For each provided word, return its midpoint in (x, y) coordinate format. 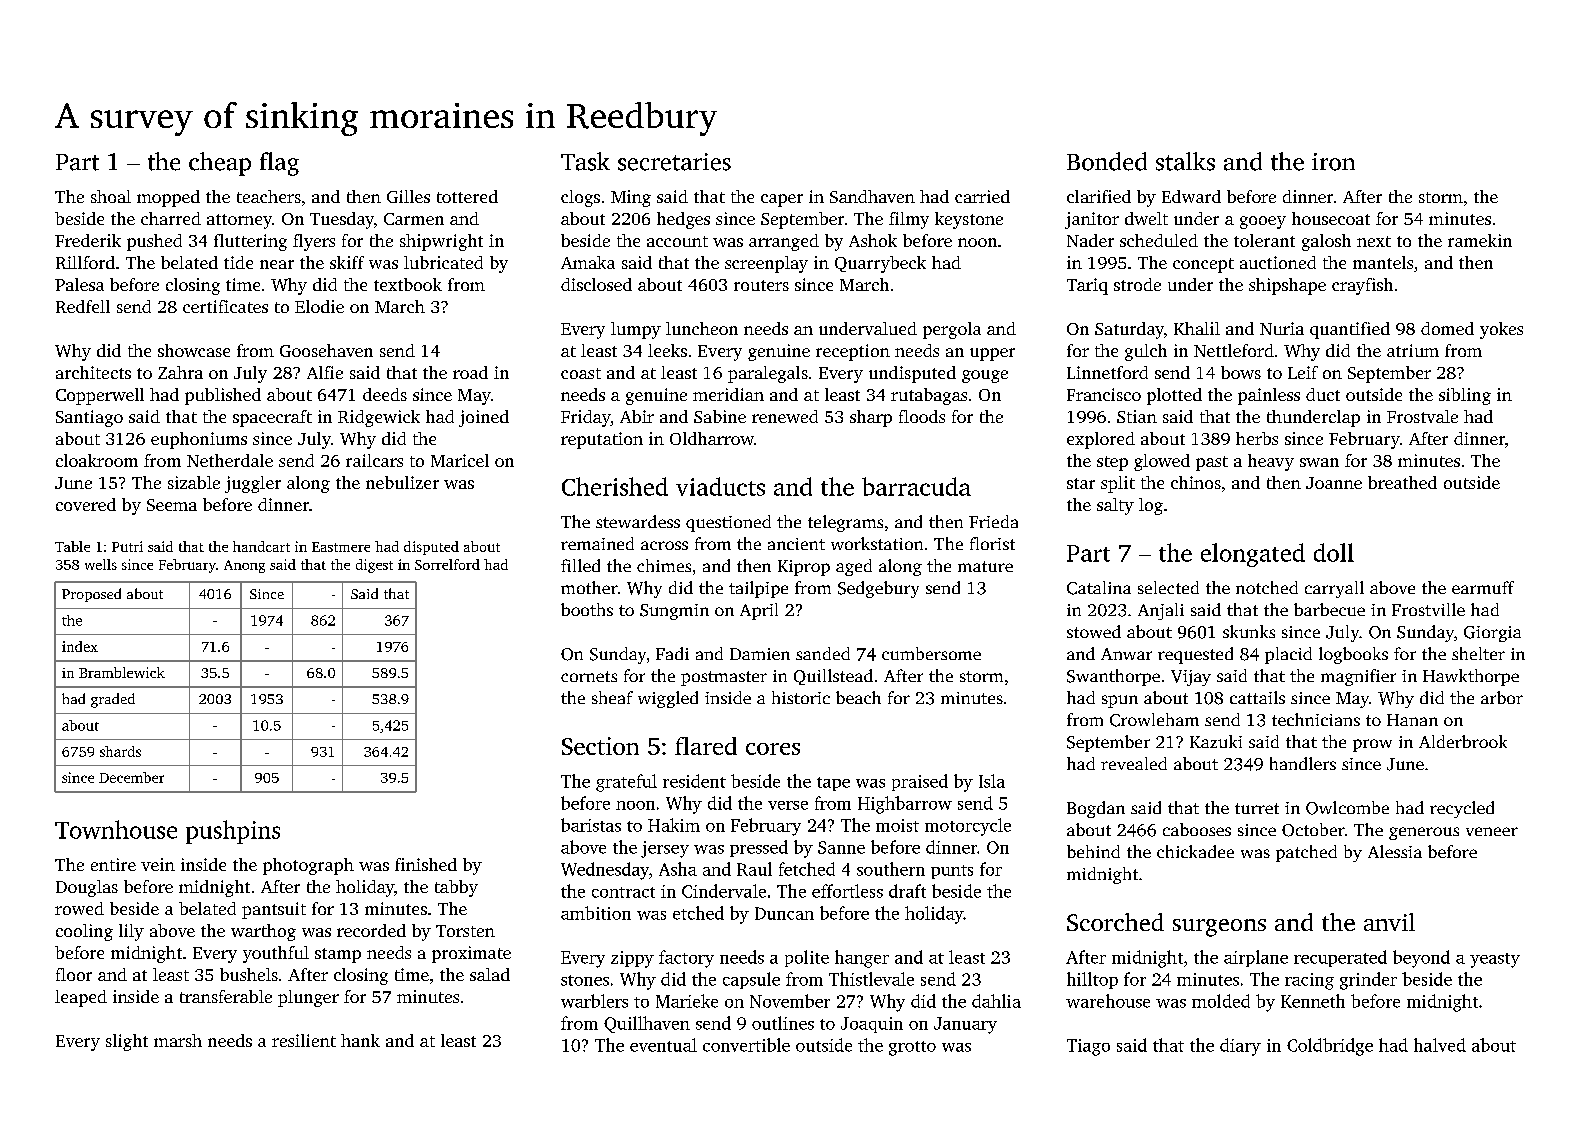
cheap (220, 164)
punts (952, 872)
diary (1240, 1047)
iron (1333, 162)
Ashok (873, 240)
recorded (371, 930)
